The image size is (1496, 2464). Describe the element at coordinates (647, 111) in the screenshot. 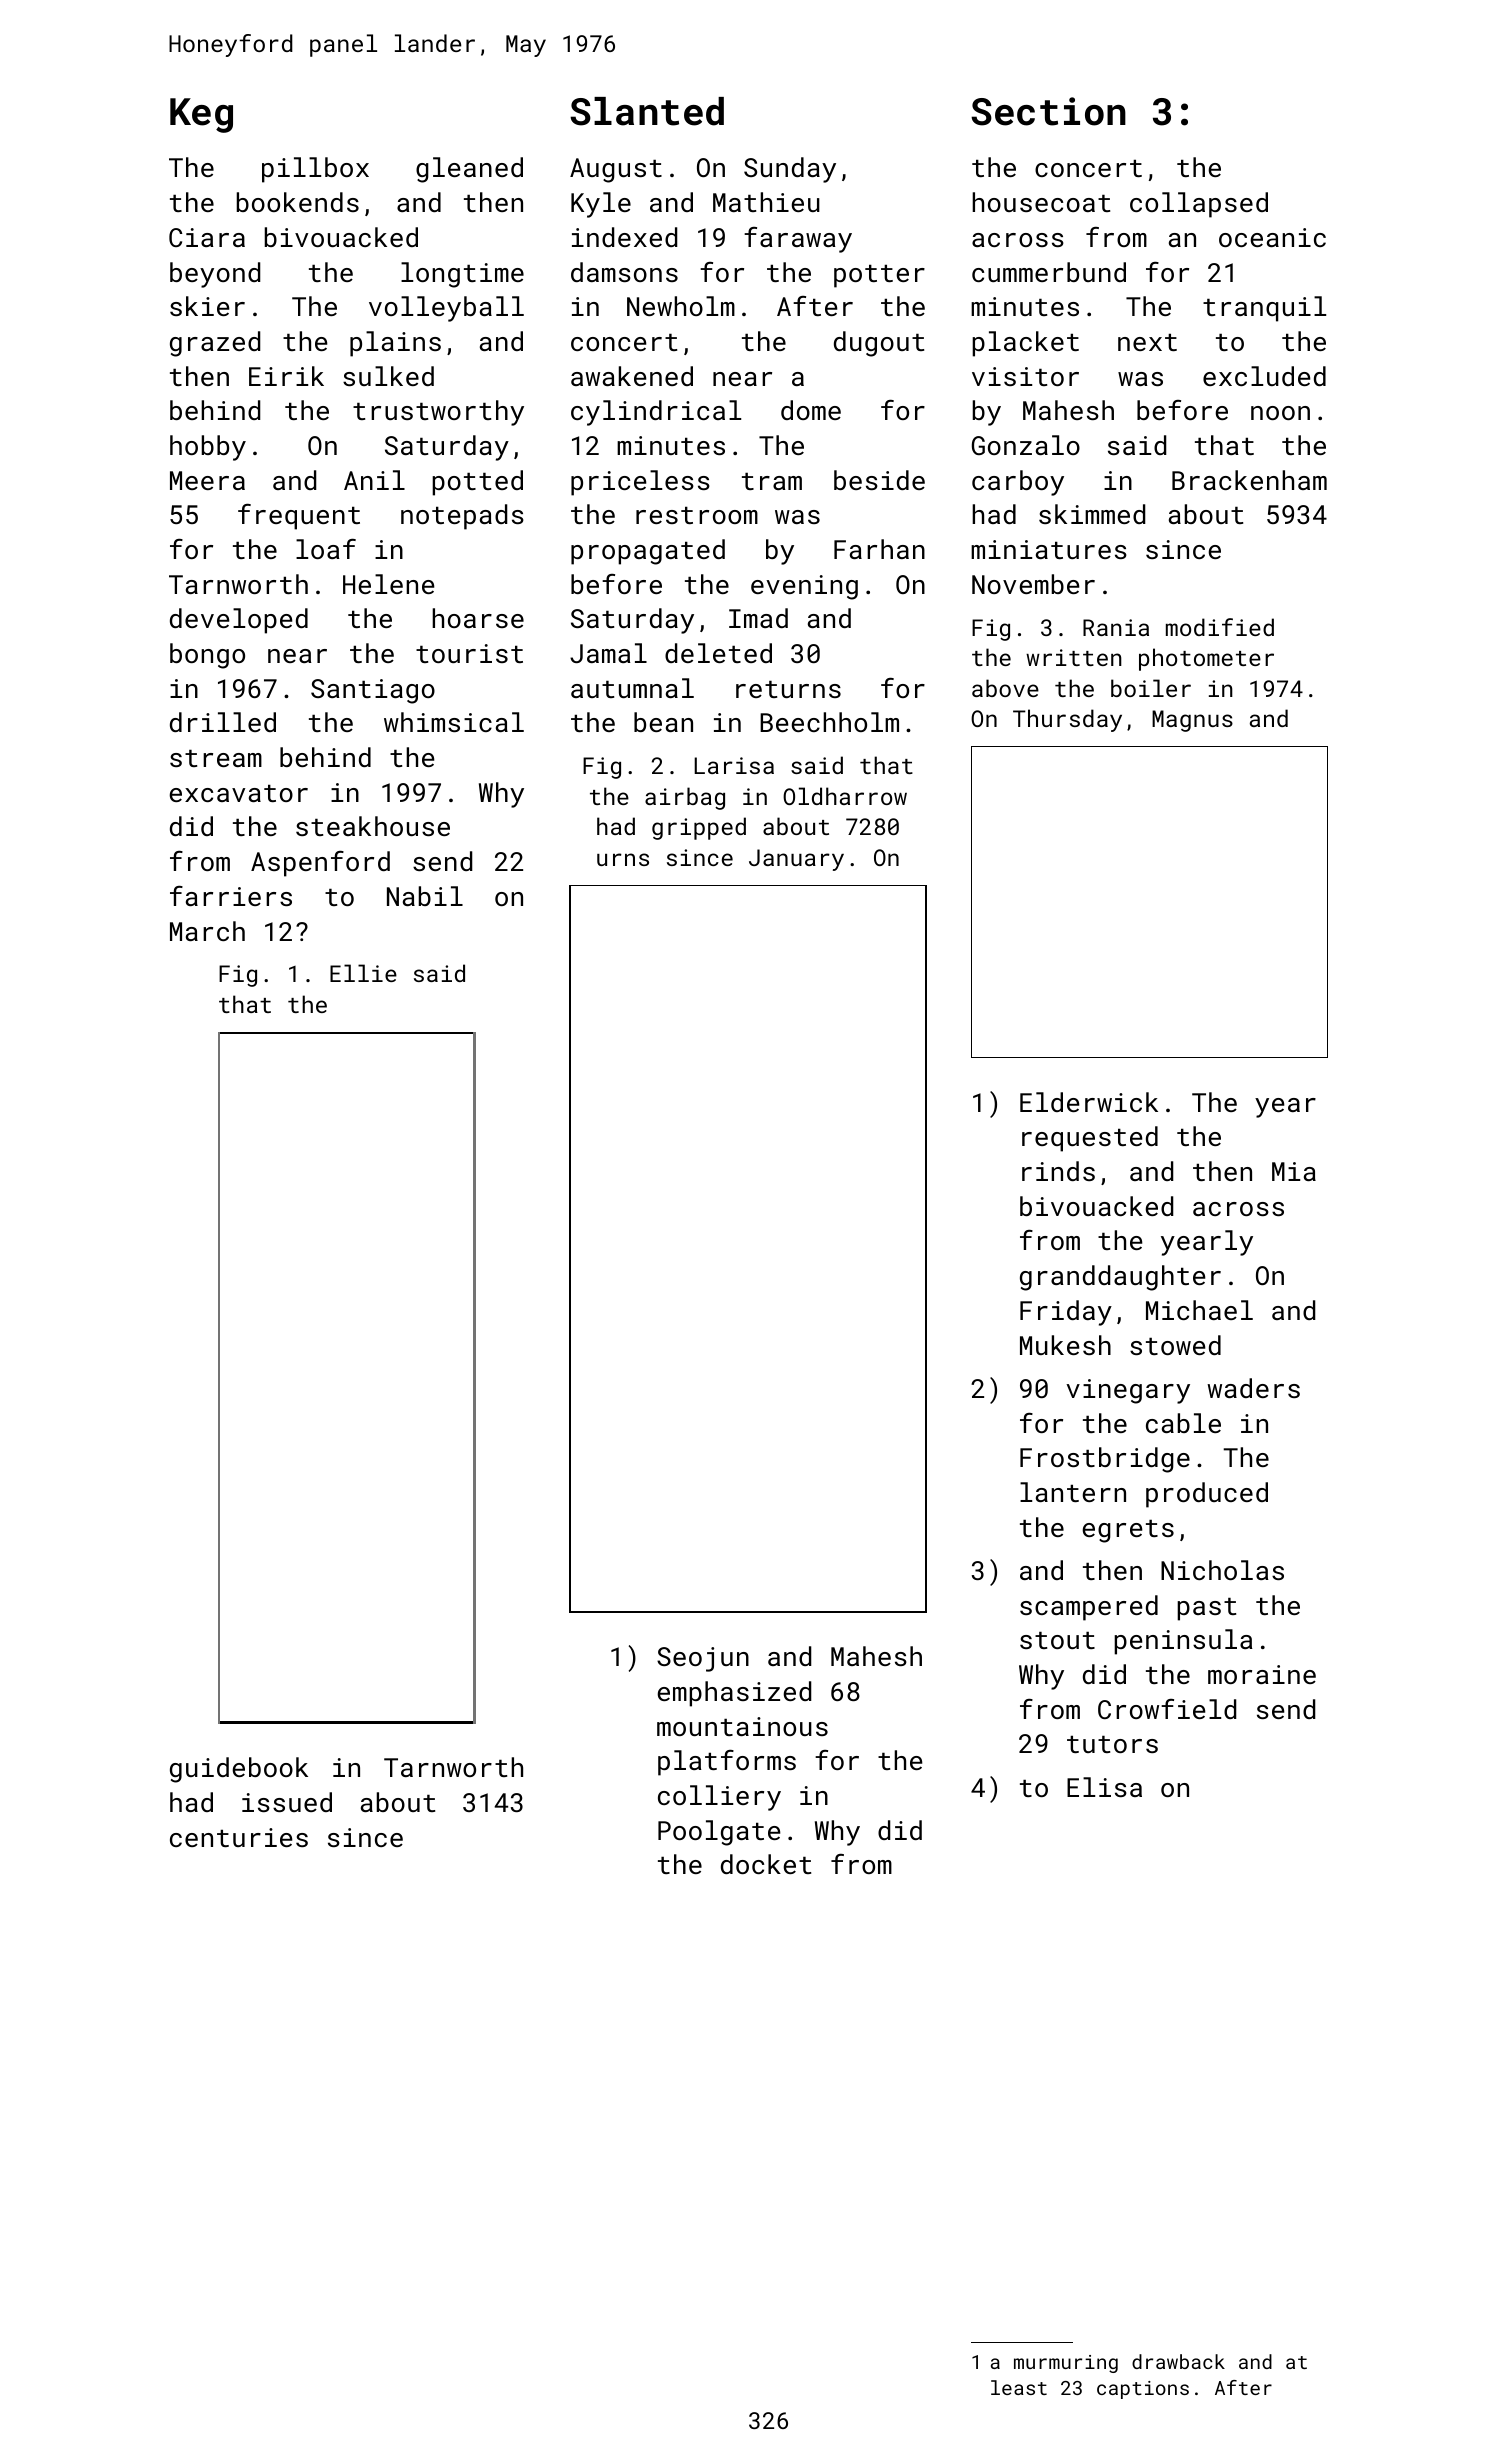

I see `Slanted` at that location.
